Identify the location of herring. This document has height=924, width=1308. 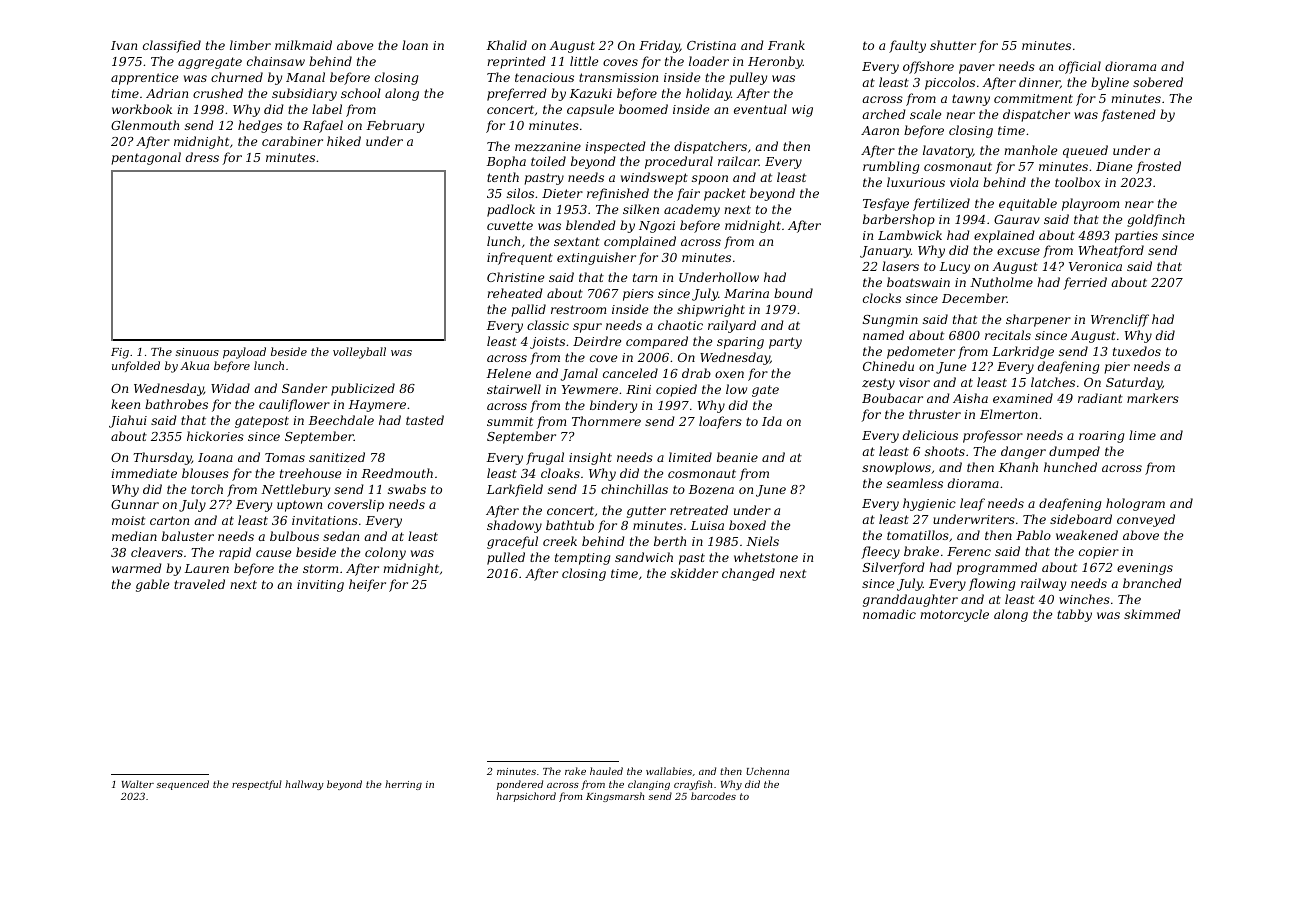
(403, 785).
